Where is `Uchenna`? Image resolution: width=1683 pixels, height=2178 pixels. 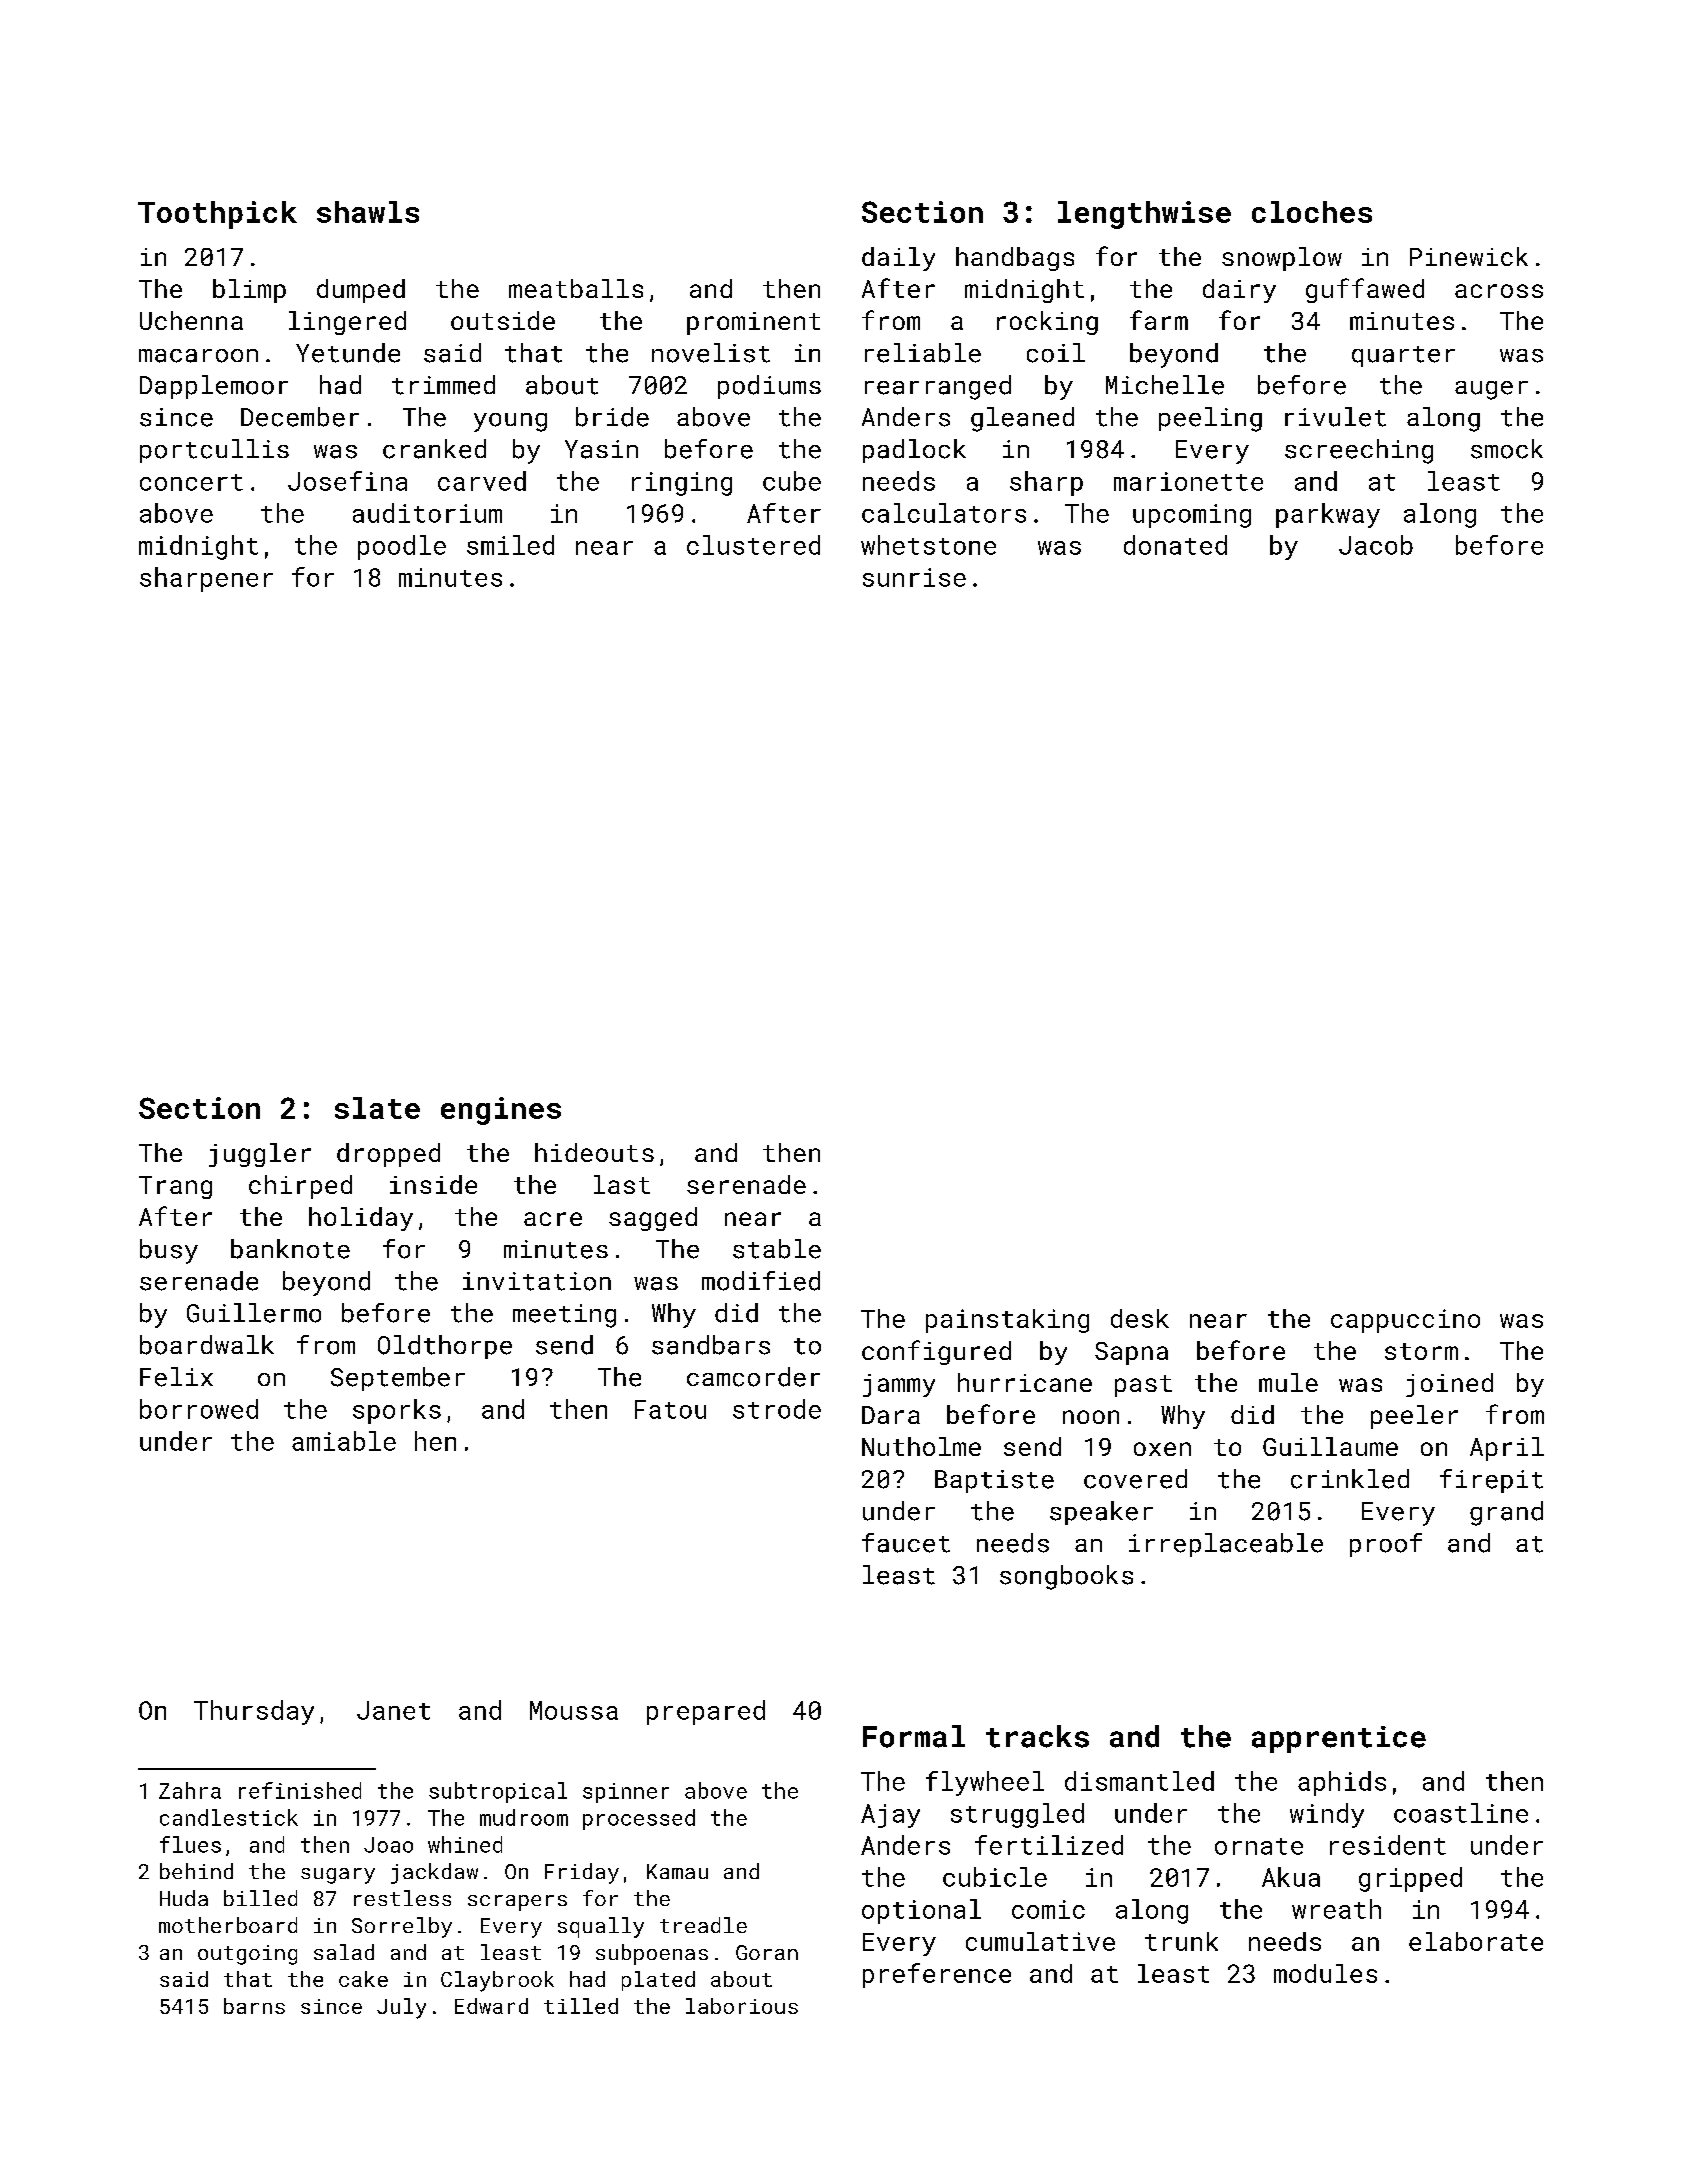
Uchenna is located at coordinates (191, 320).
